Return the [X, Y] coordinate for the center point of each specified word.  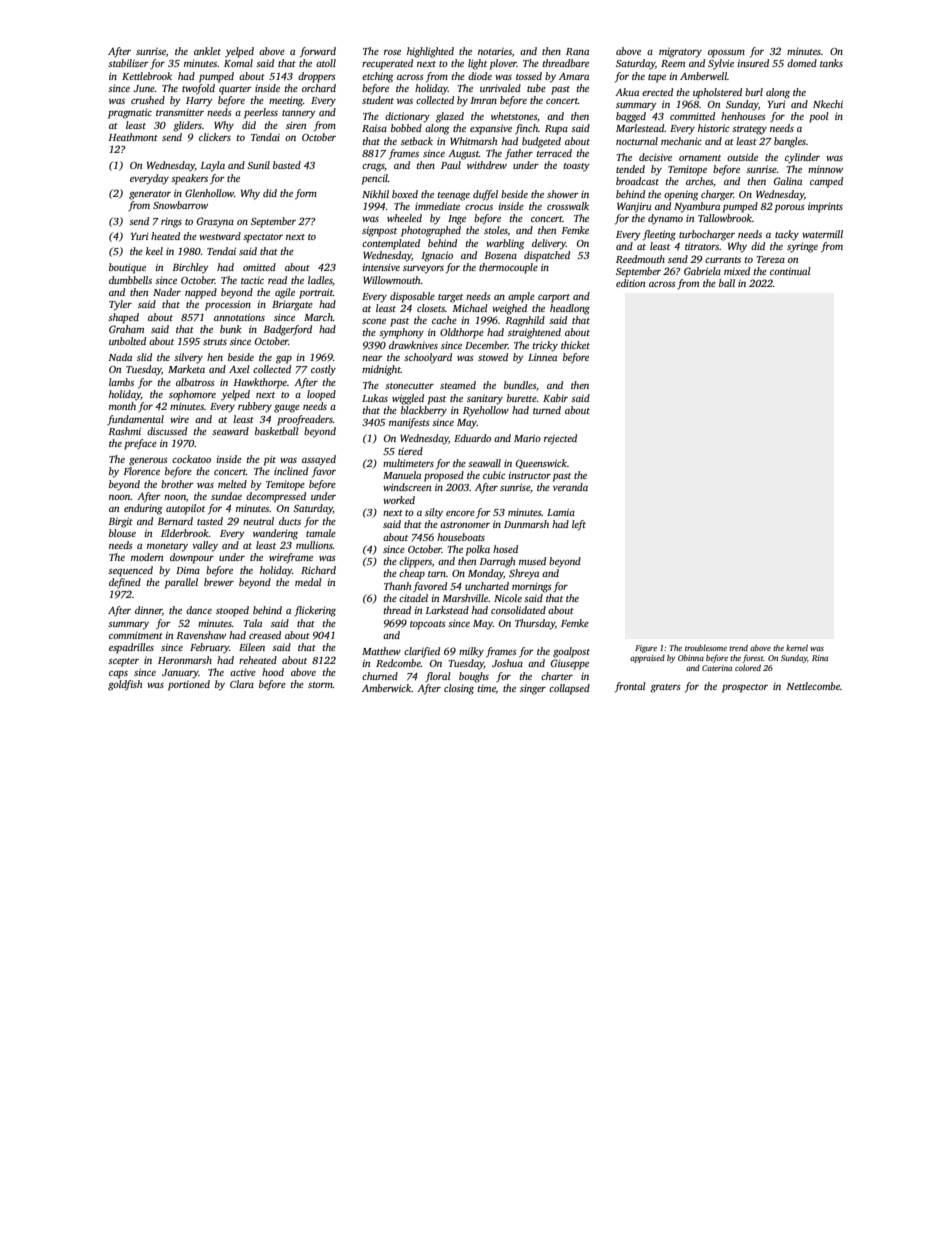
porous [790, 209]
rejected [560, 439]
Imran [483, 100]
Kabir [555, 398]
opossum [726, 54]
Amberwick [386, 688]
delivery [549, 244]
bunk [231, 329]
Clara [242, 684]
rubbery [255, 407]
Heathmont [133, 137]
